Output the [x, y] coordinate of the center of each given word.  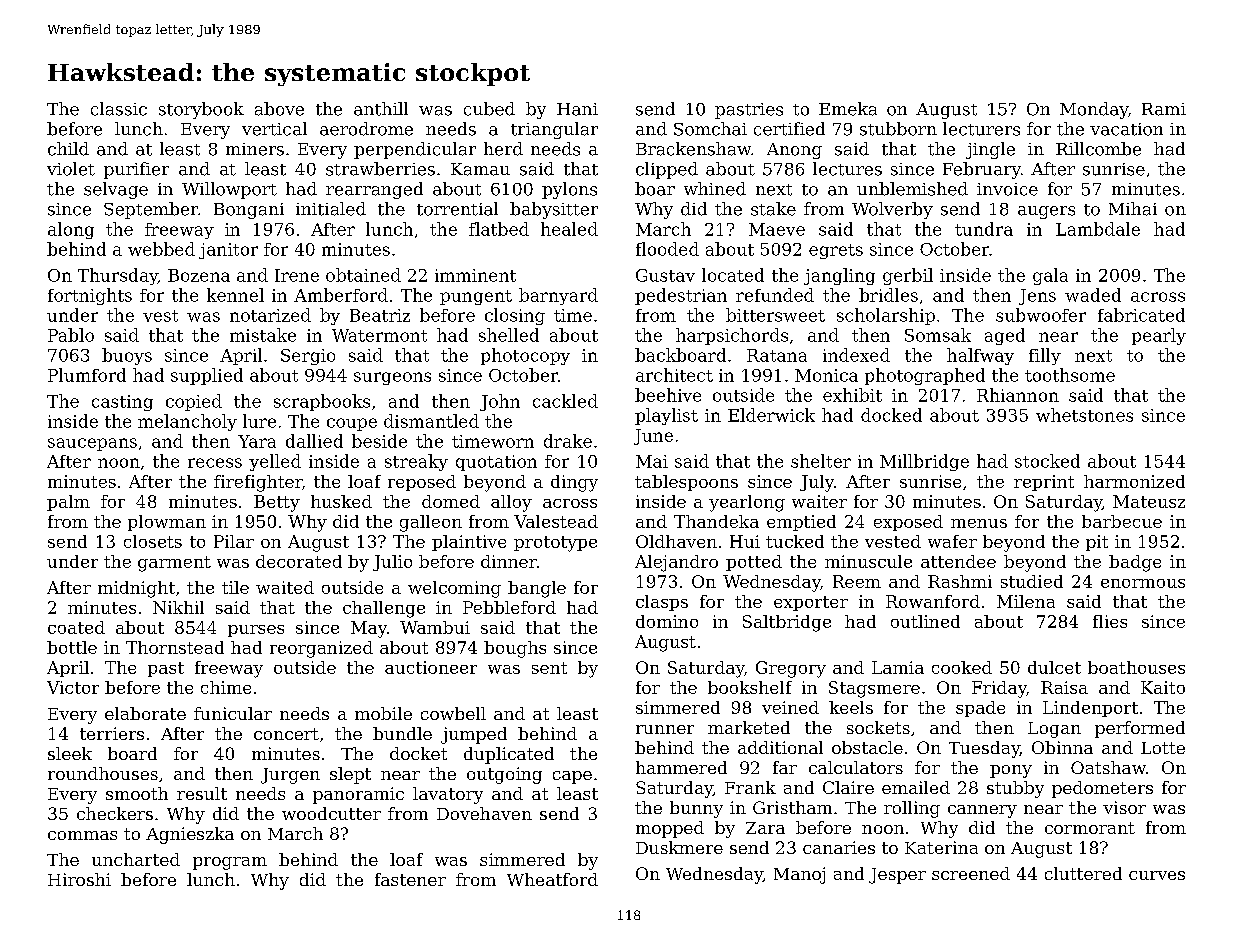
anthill [381, 109]
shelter [821, 461]
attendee [958, 561]
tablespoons [686, 483]
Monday [1094, 110]
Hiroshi [79, 879]
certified [789, 129]
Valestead [556, 521]
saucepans [92, 444]
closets [153, 541]
